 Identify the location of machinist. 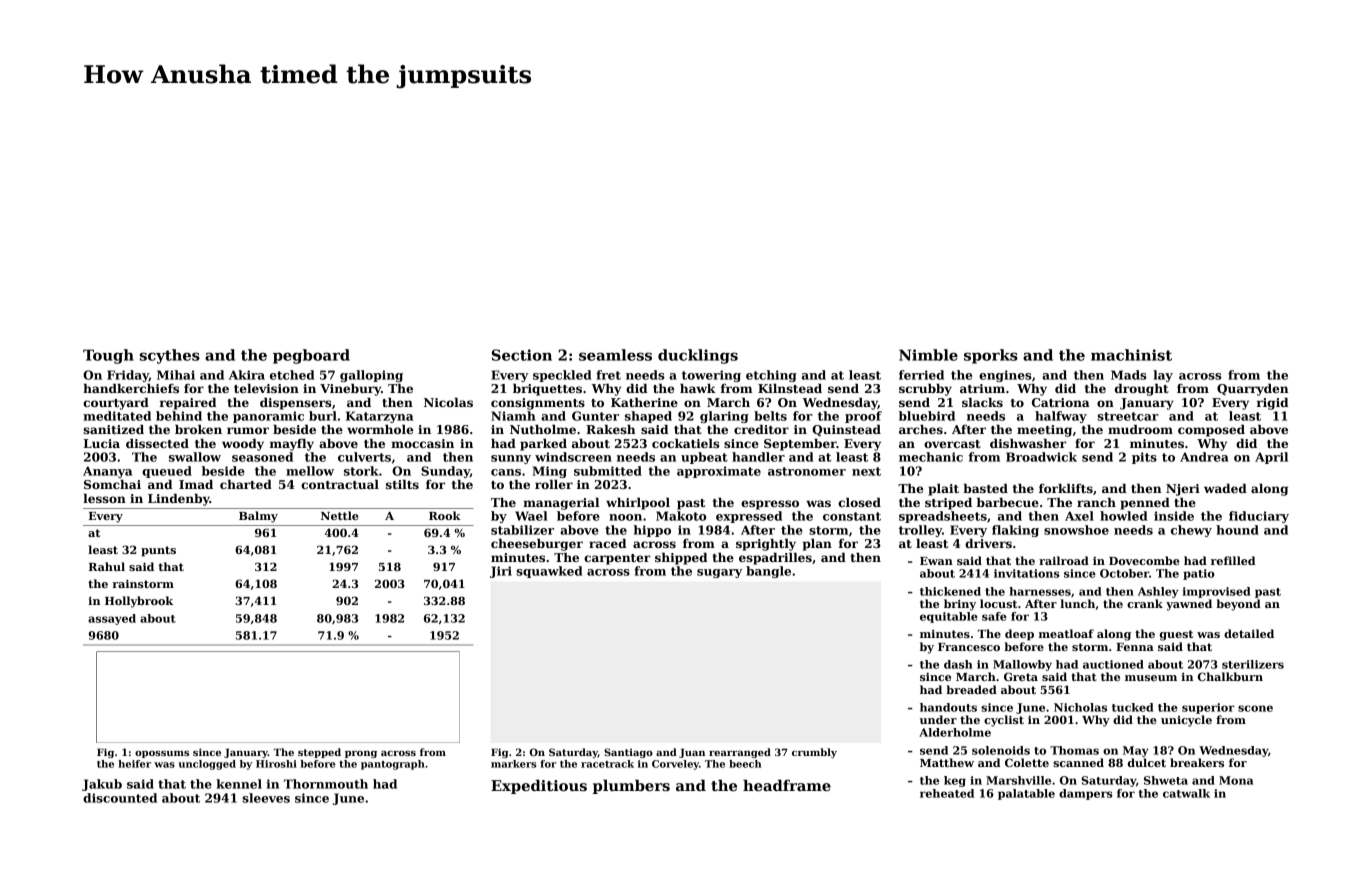
(1131, 355).
